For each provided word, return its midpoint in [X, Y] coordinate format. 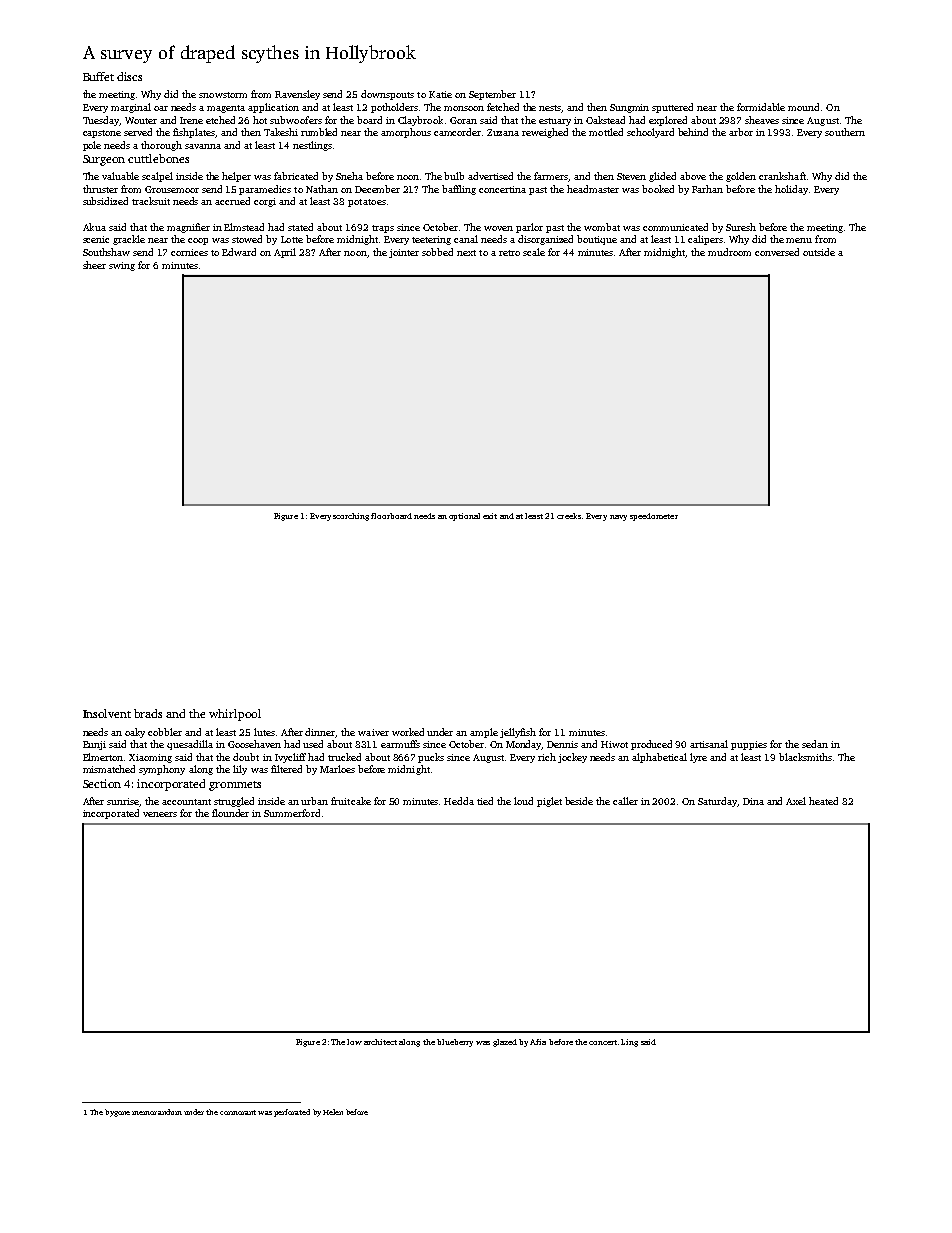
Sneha [349, 176]
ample [484, 733]
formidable [761, 107]
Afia [538, 1042]
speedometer [654, 517]
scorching [351, 517]
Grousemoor [172, 189]
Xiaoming [150, 758]
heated [823, 801]
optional [464, 517]
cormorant [238, 1112]
